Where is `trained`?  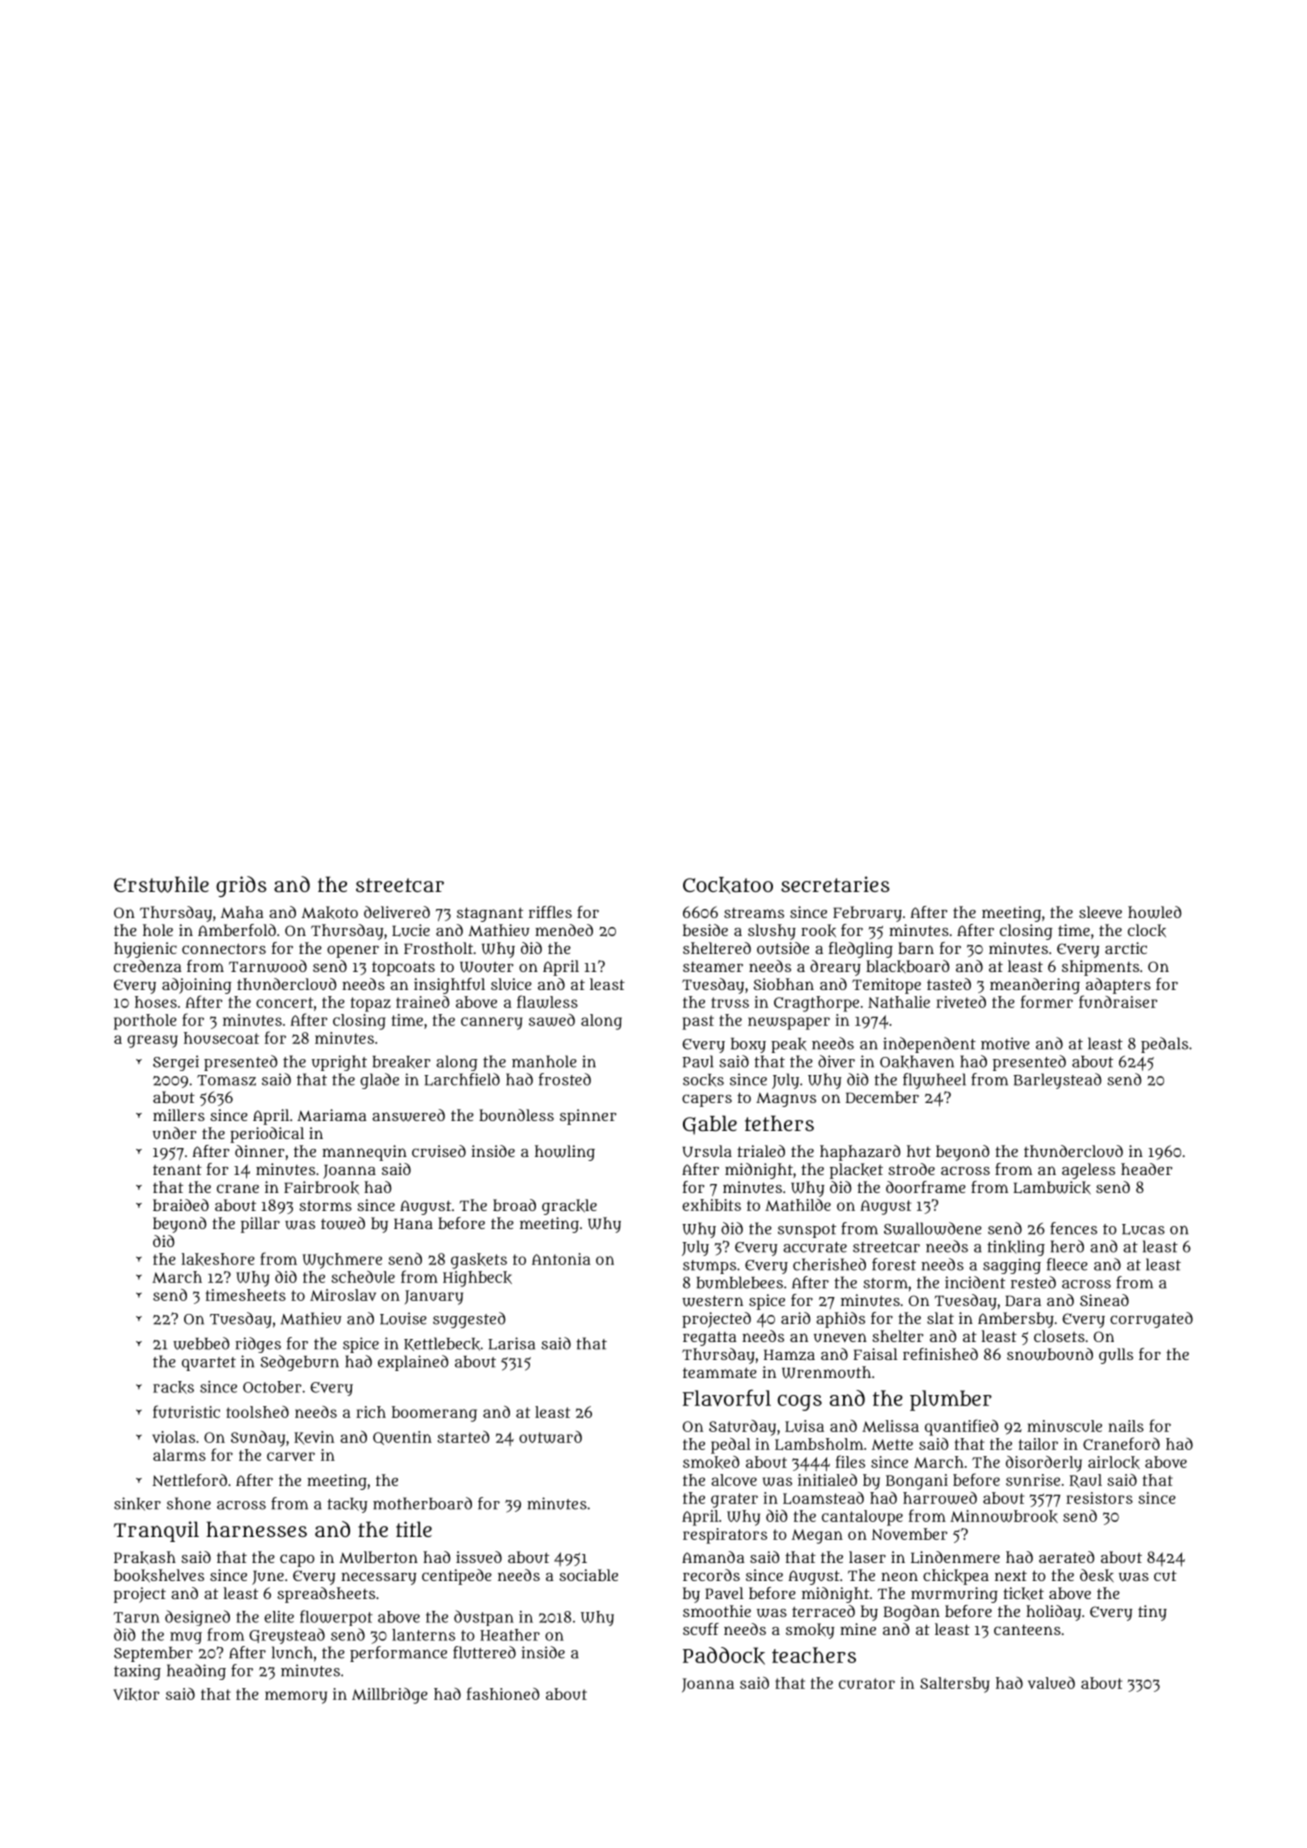 trained is located at coordinates (422, 1002).
